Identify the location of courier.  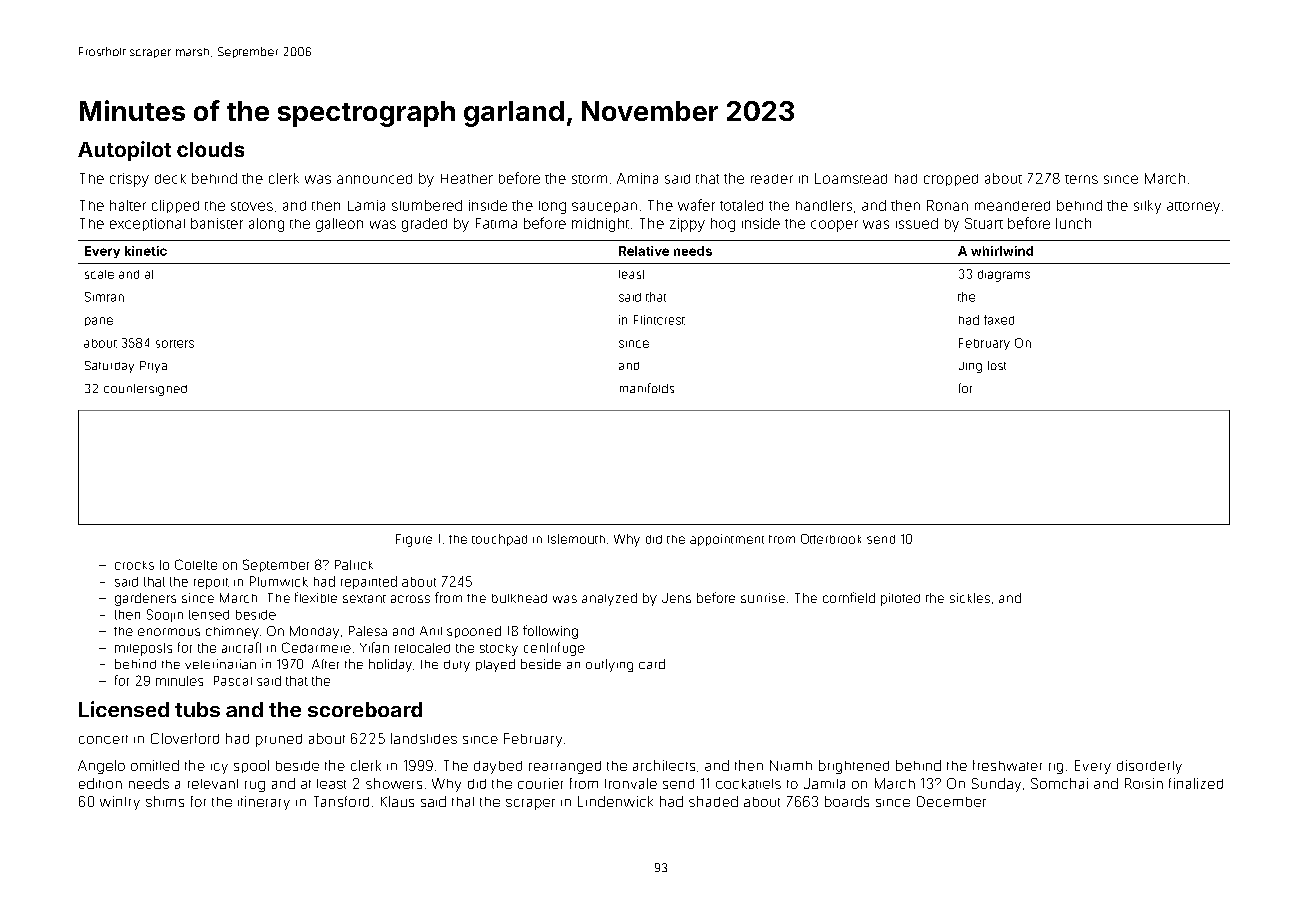
(540, 783).
